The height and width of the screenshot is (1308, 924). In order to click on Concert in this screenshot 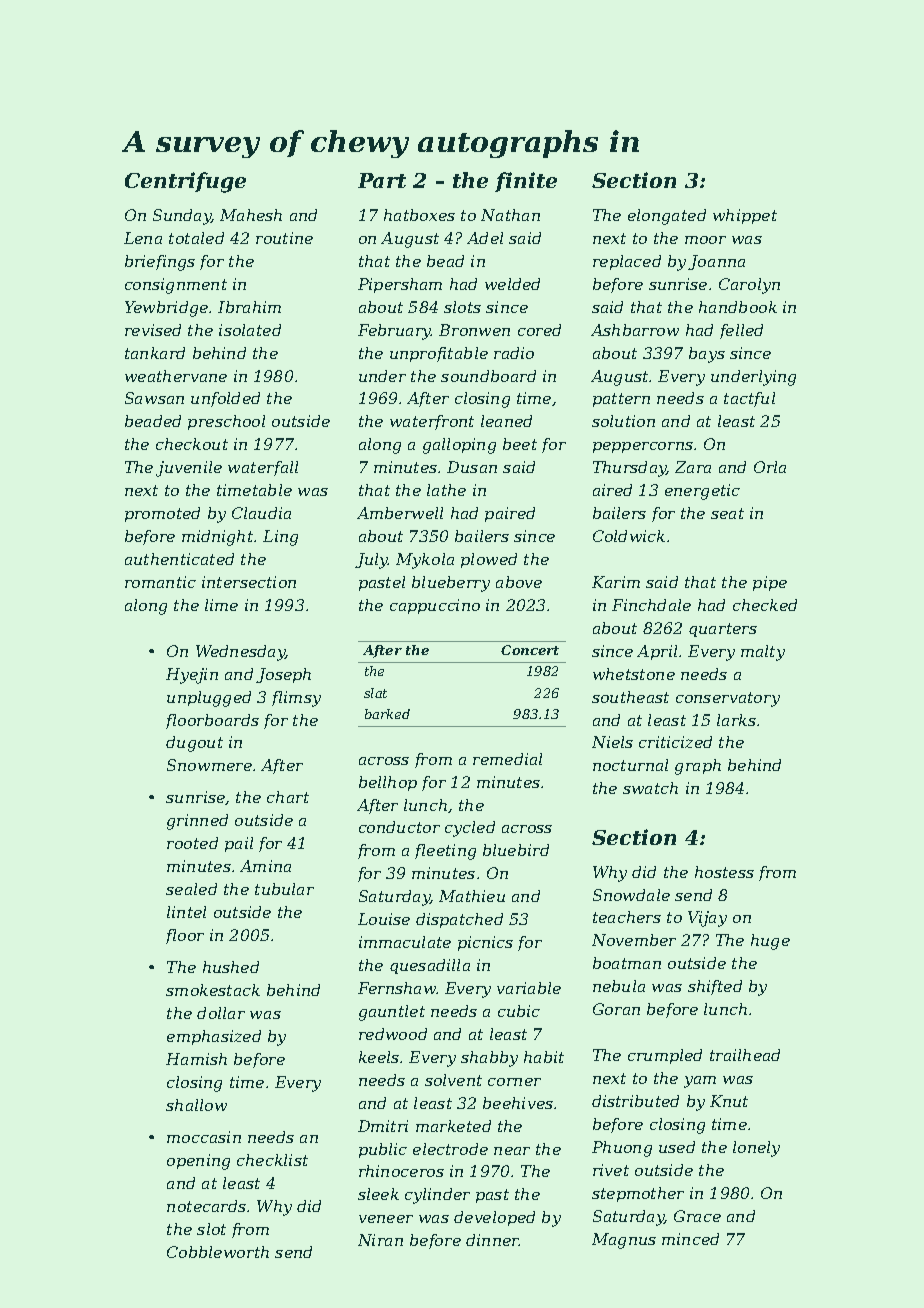, I will do `click(530, 650)`.
